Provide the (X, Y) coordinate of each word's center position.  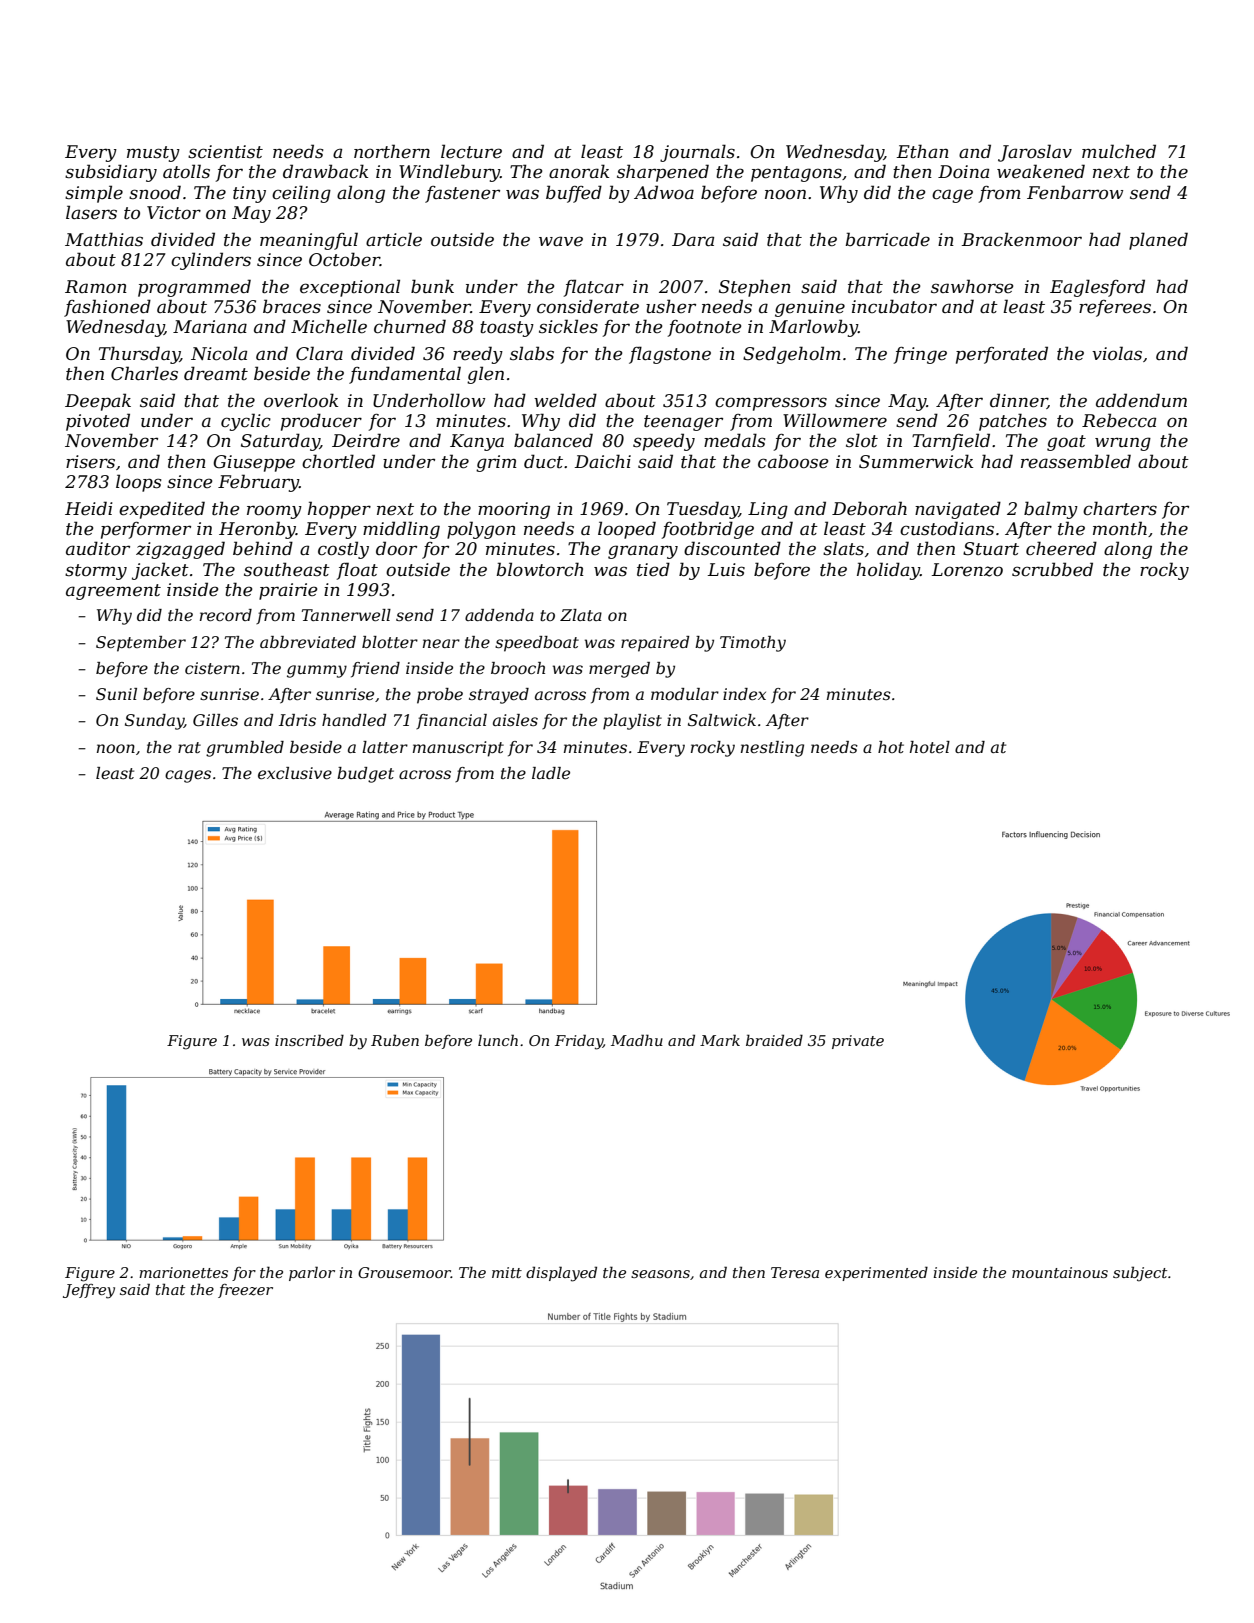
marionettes (183, 1272)
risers (90, 462)
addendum (1141, 400)
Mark (720, 1040)
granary (643, 552)
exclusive (295, 773)
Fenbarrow (1075, 192)
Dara (693, 239)
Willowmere (835, 420)
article (394, 239)
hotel (930, 747)
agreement (113, 592)
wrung (1123, 444)
